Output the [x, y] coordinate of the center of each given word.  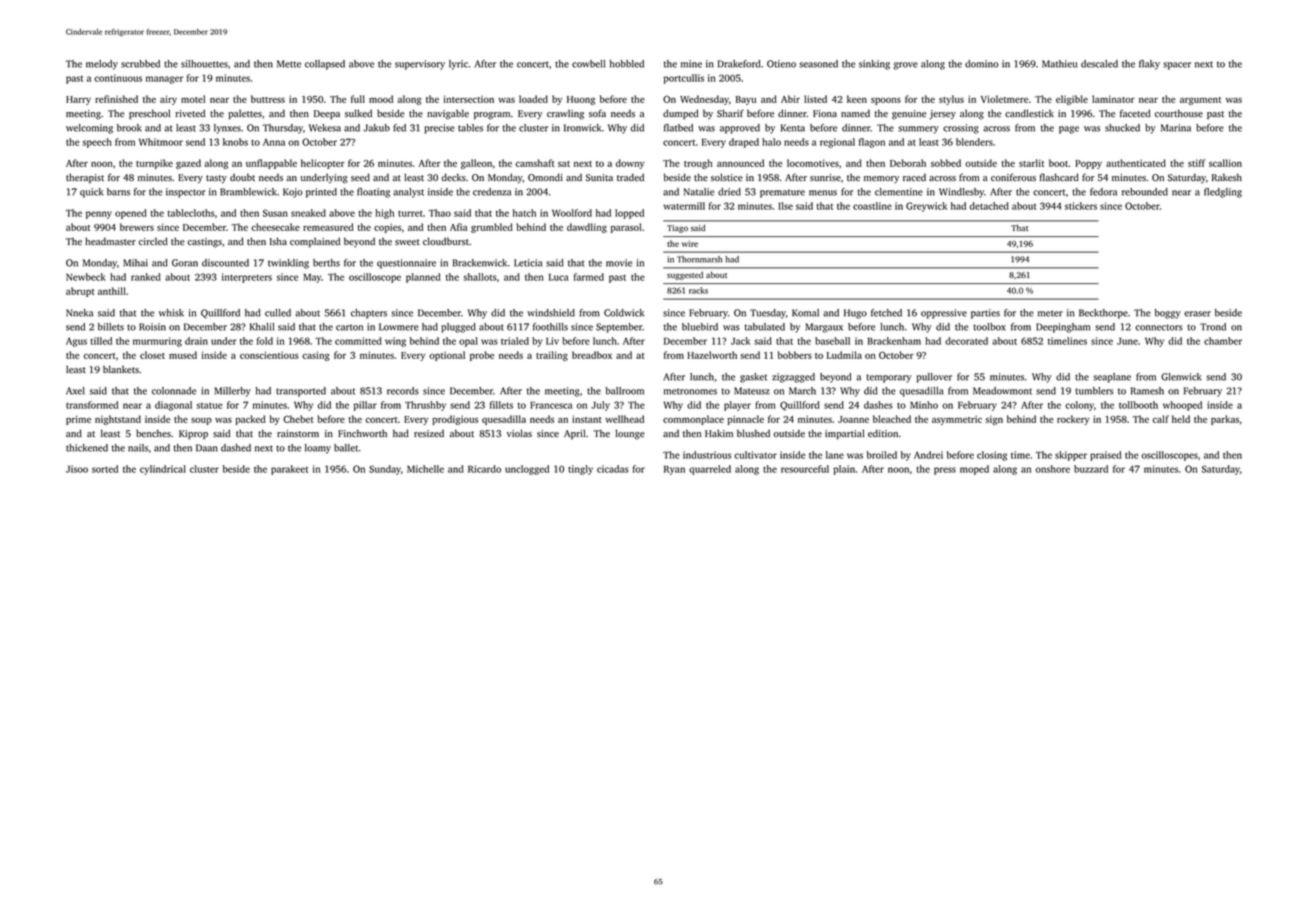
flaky [1149, 65]
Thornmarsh [700, 259]
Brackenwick [480, 263]
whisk [171, 313]
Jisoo [77, 469]
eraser [1197, 314]
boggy [1168, 314]
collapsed [325, 65]
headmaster [110, 241]
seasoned [818, 64]
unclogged [527, 470]
